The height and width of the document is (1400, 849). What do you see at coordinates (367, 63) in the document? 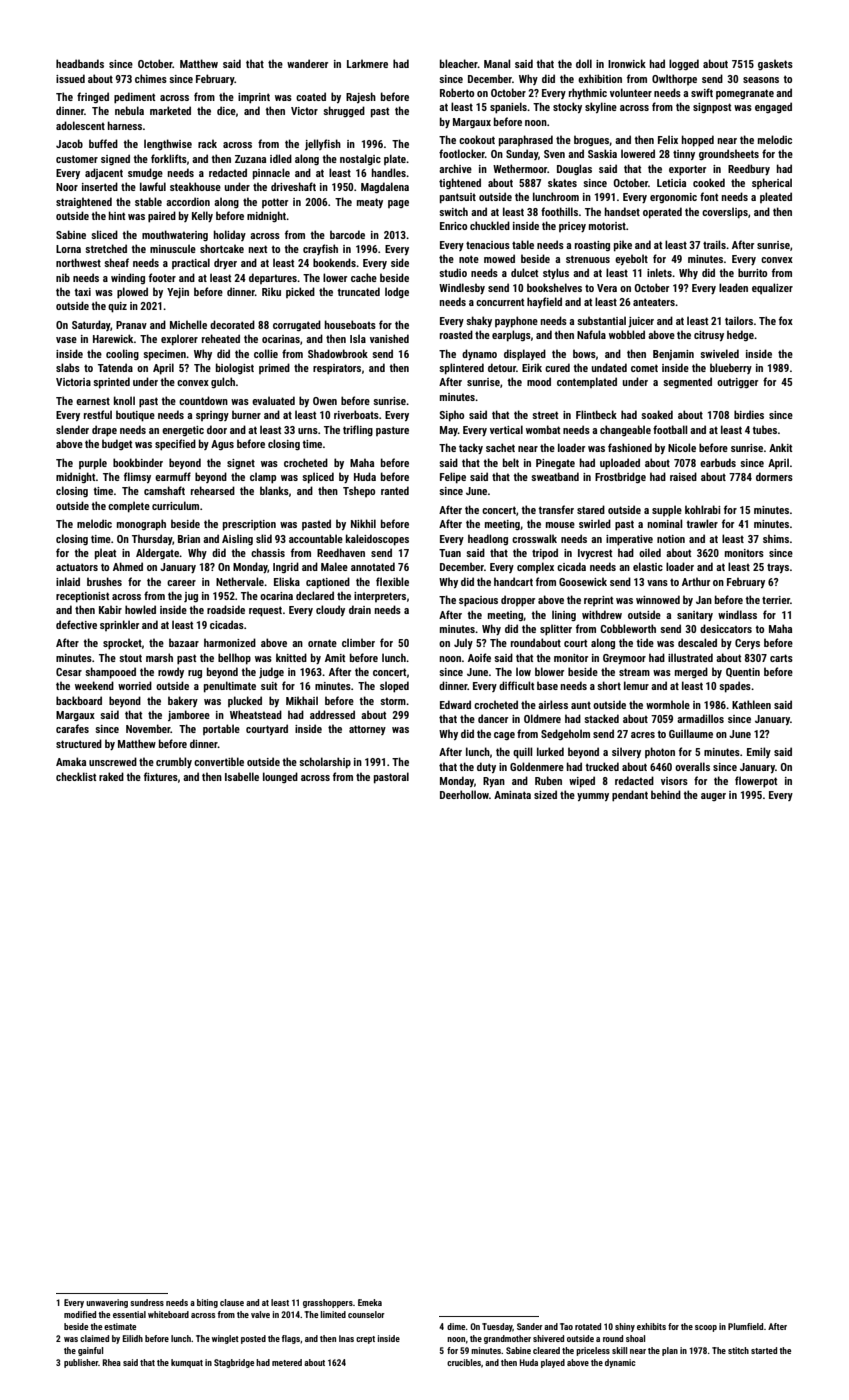
I see `Larkmere` at bounding box center [367, 63].
